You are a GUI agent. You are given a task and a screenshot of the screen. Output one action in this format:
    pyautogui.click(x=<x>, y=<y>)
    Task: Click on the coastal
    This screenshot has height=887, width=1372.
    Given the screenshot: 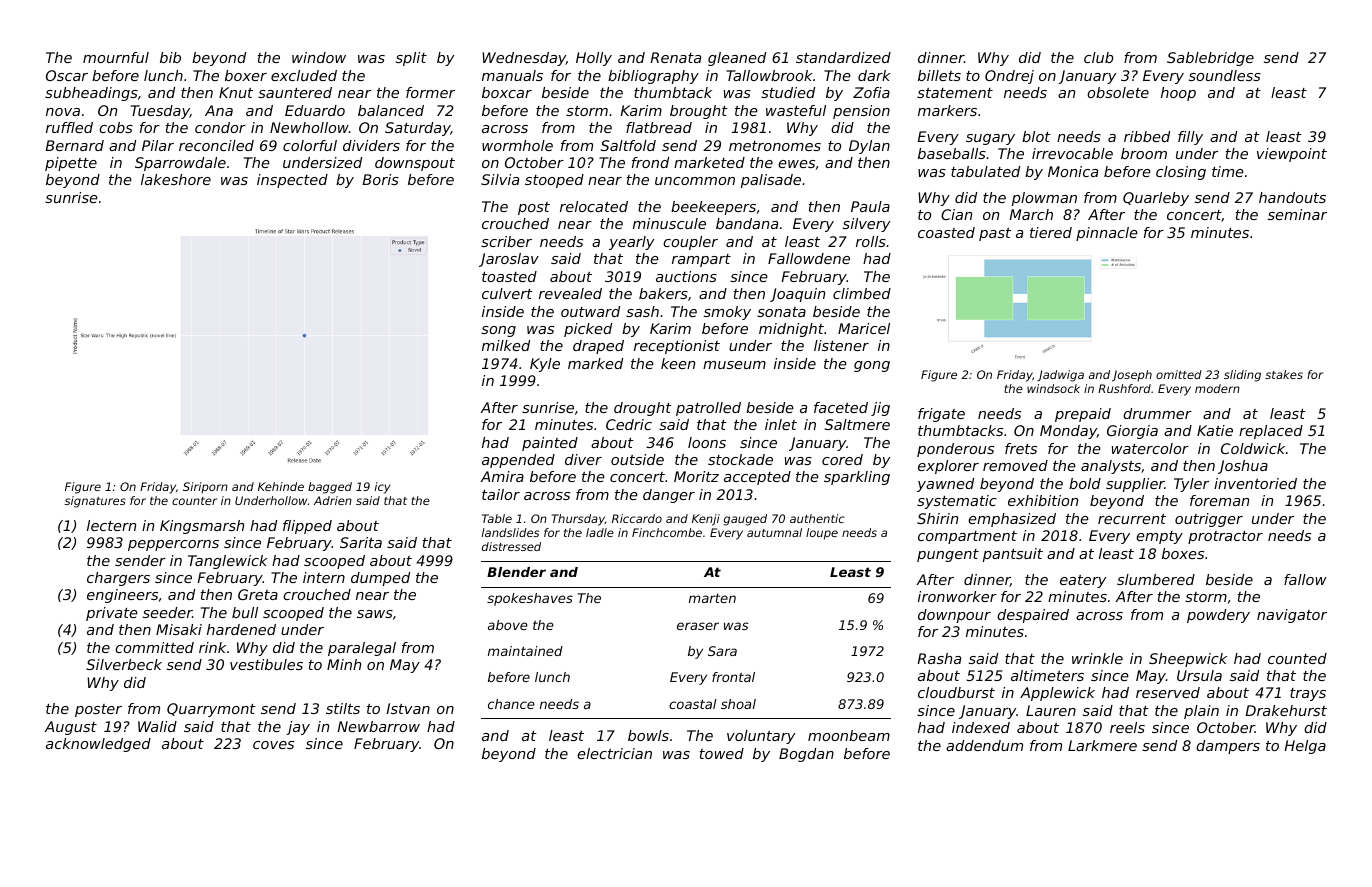 What is the action you would take?
    pyautogui.click(x=693, y=704)
